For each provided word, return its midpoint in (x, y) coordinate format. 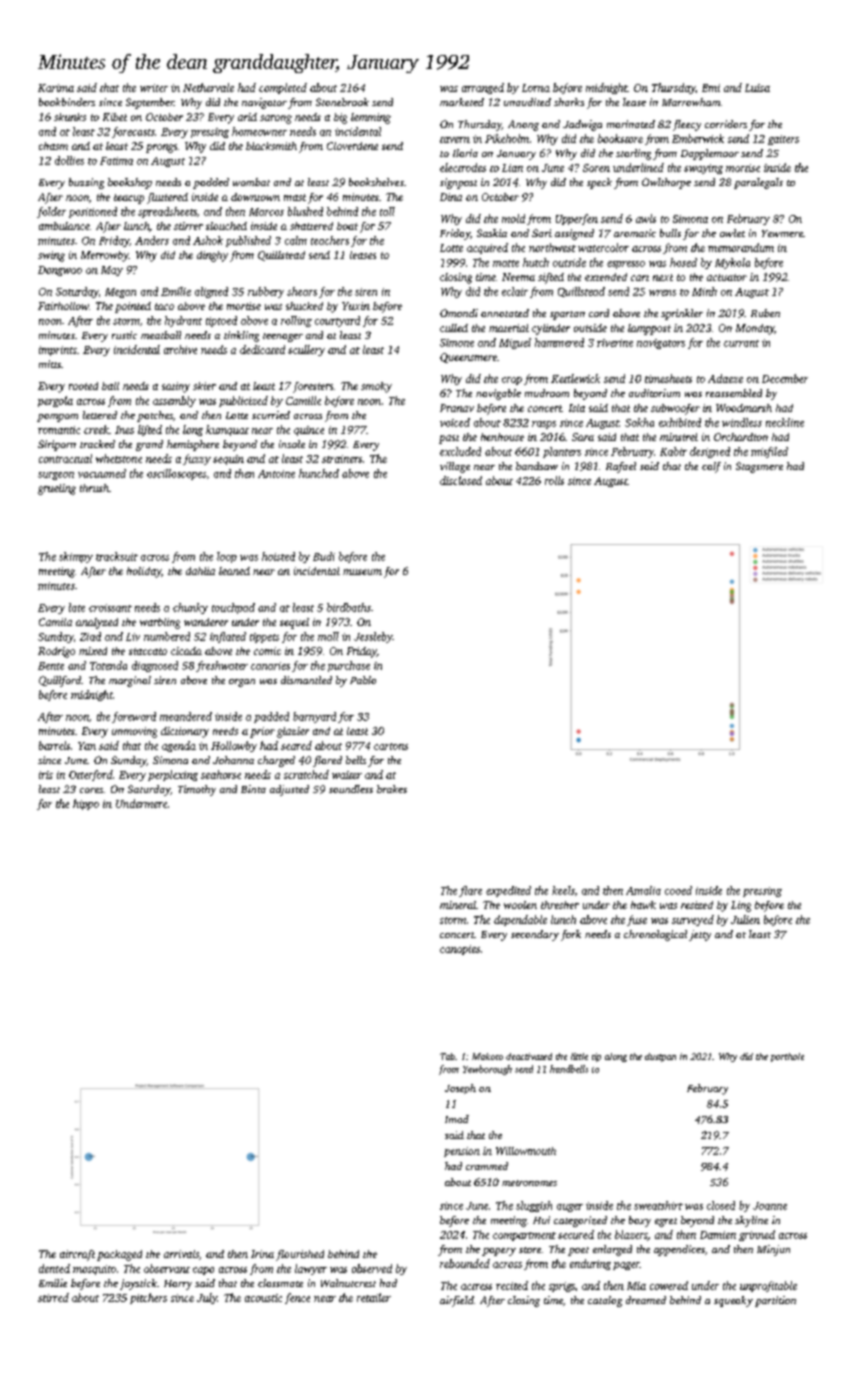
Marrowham (691, 102)
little (579, 1056)
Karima (56, 88)
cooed (678, 890)
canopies (460, 950)
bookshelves (376, 182)
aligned (211, 292)
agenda (179, 746)
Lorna (536, 88)
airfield (457, 1301)
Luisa (757, 88)
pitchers (148, 1298)
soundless (351, 789)
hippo (86, 804)
